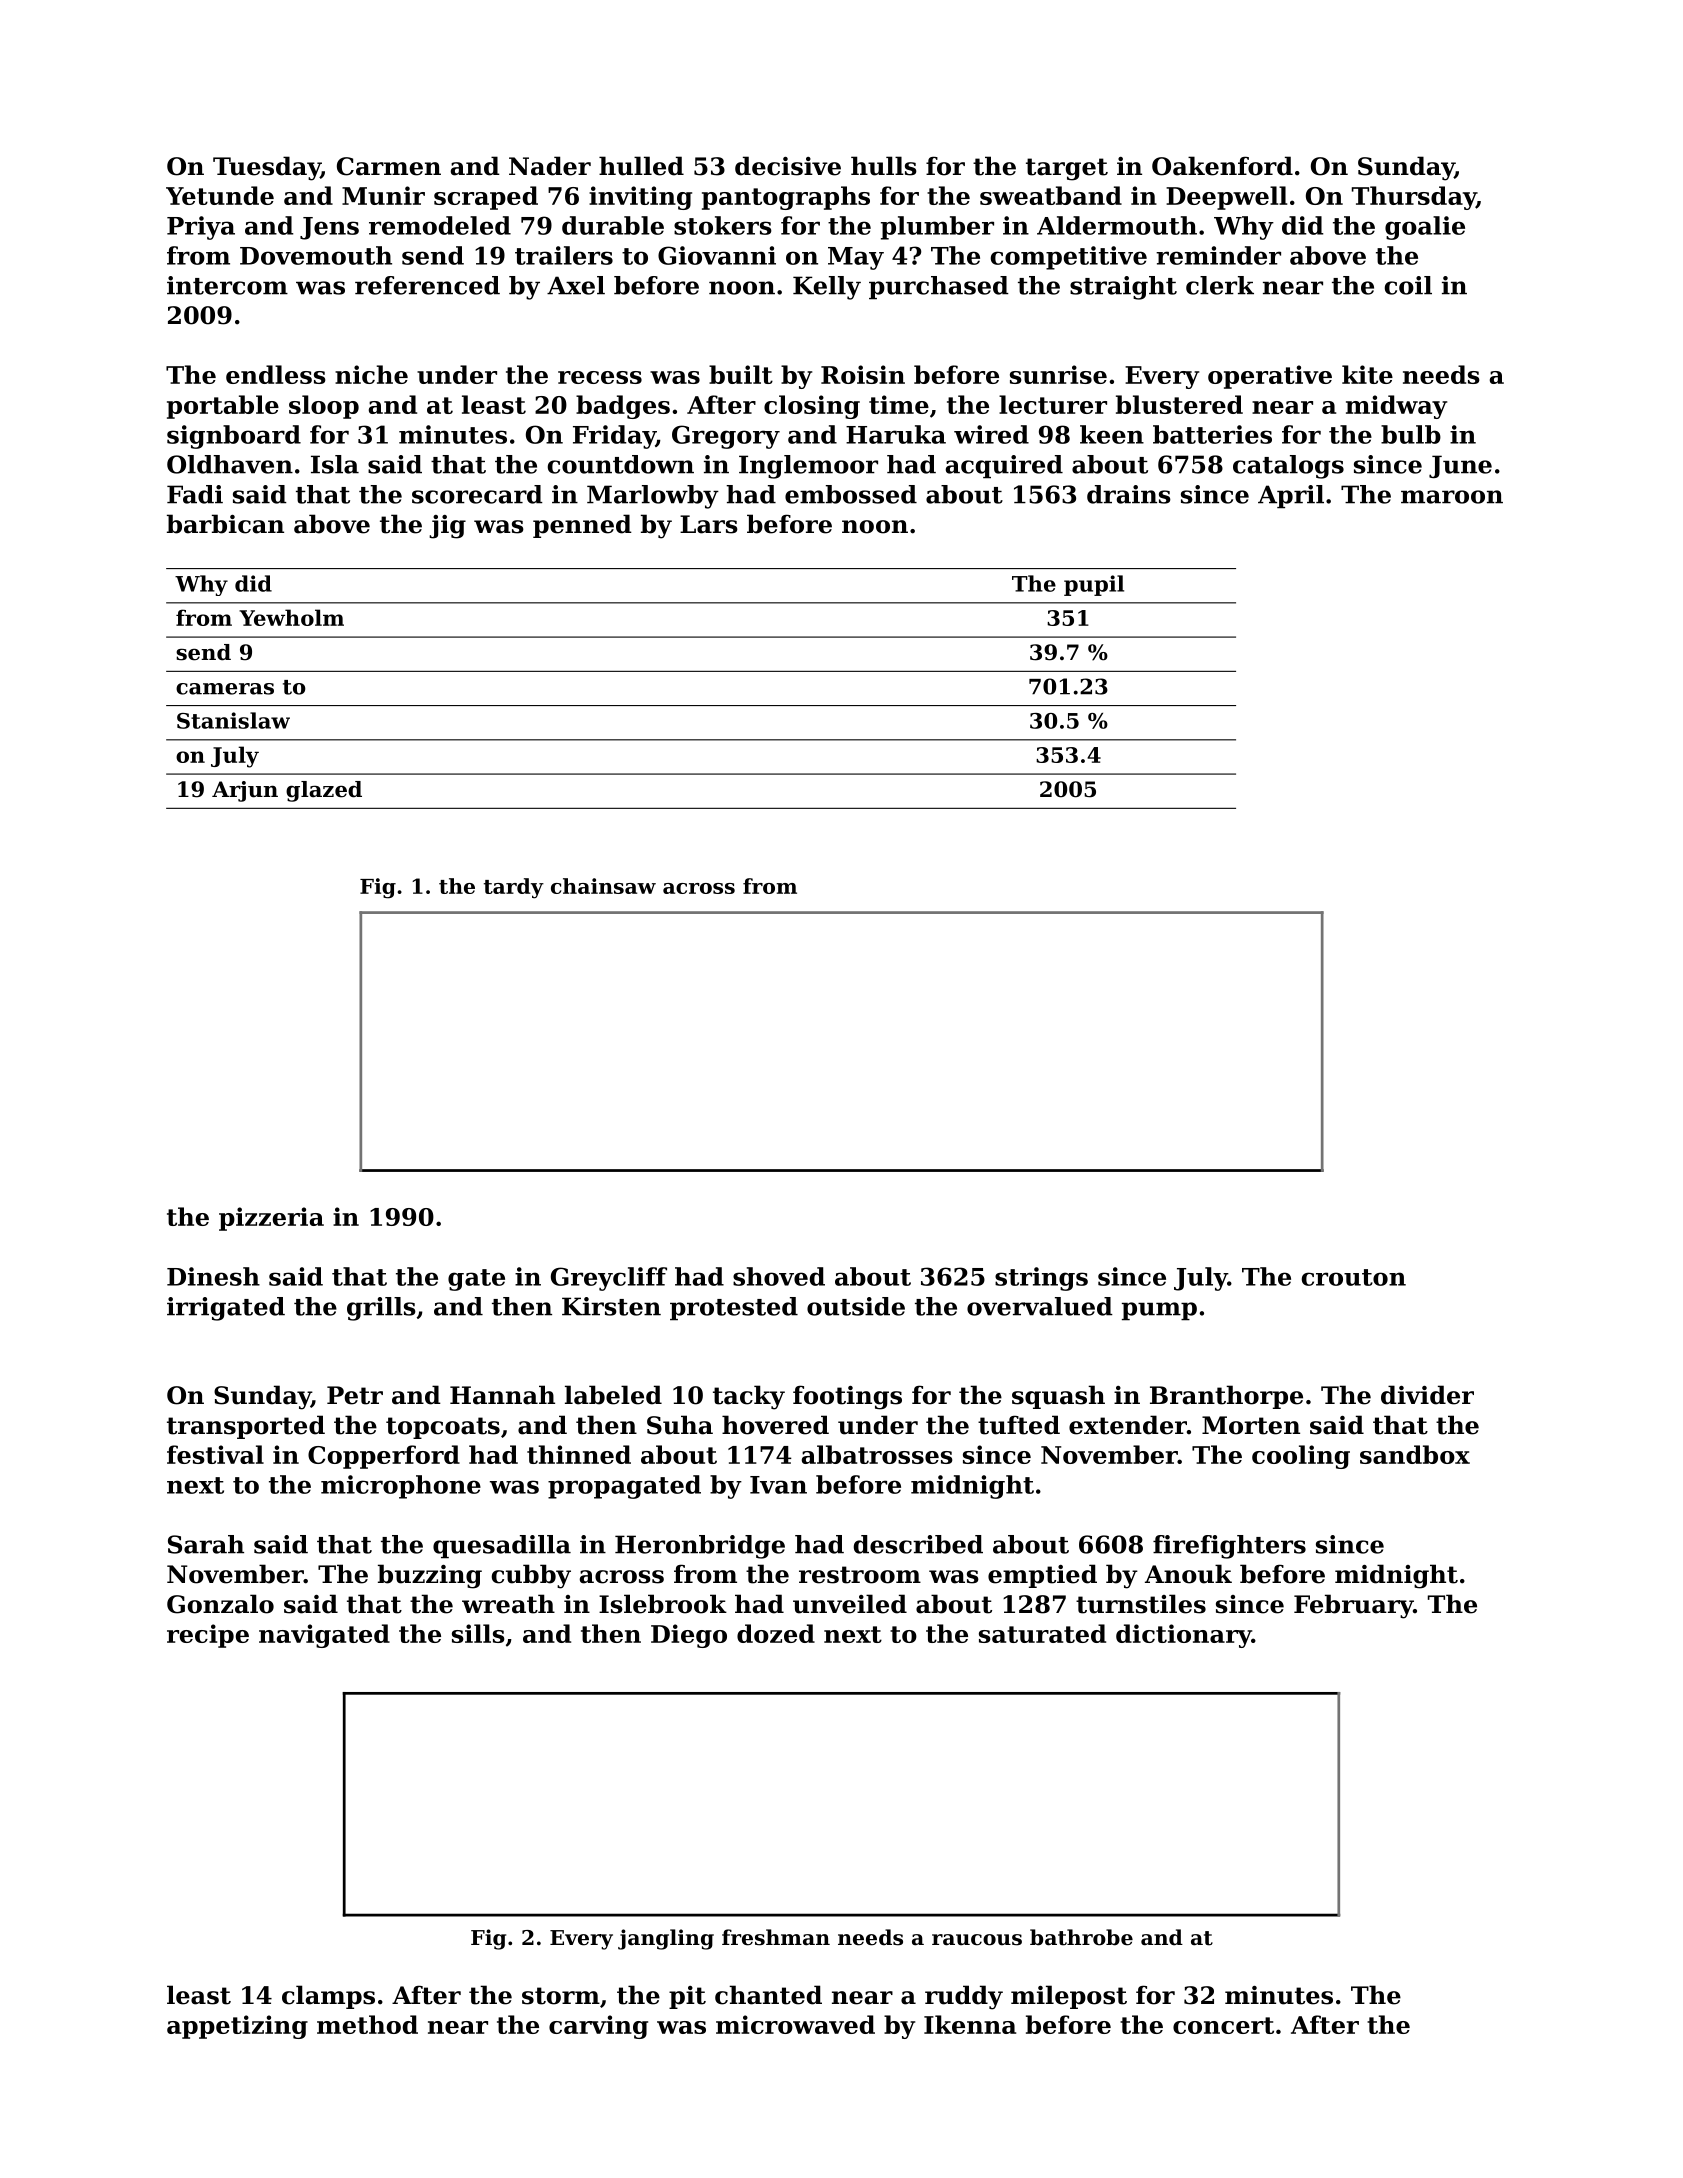  What do you see at coordinates (267, 168) in the screenshot?
I see `Tuesday` at bounding box center [267, 168].
